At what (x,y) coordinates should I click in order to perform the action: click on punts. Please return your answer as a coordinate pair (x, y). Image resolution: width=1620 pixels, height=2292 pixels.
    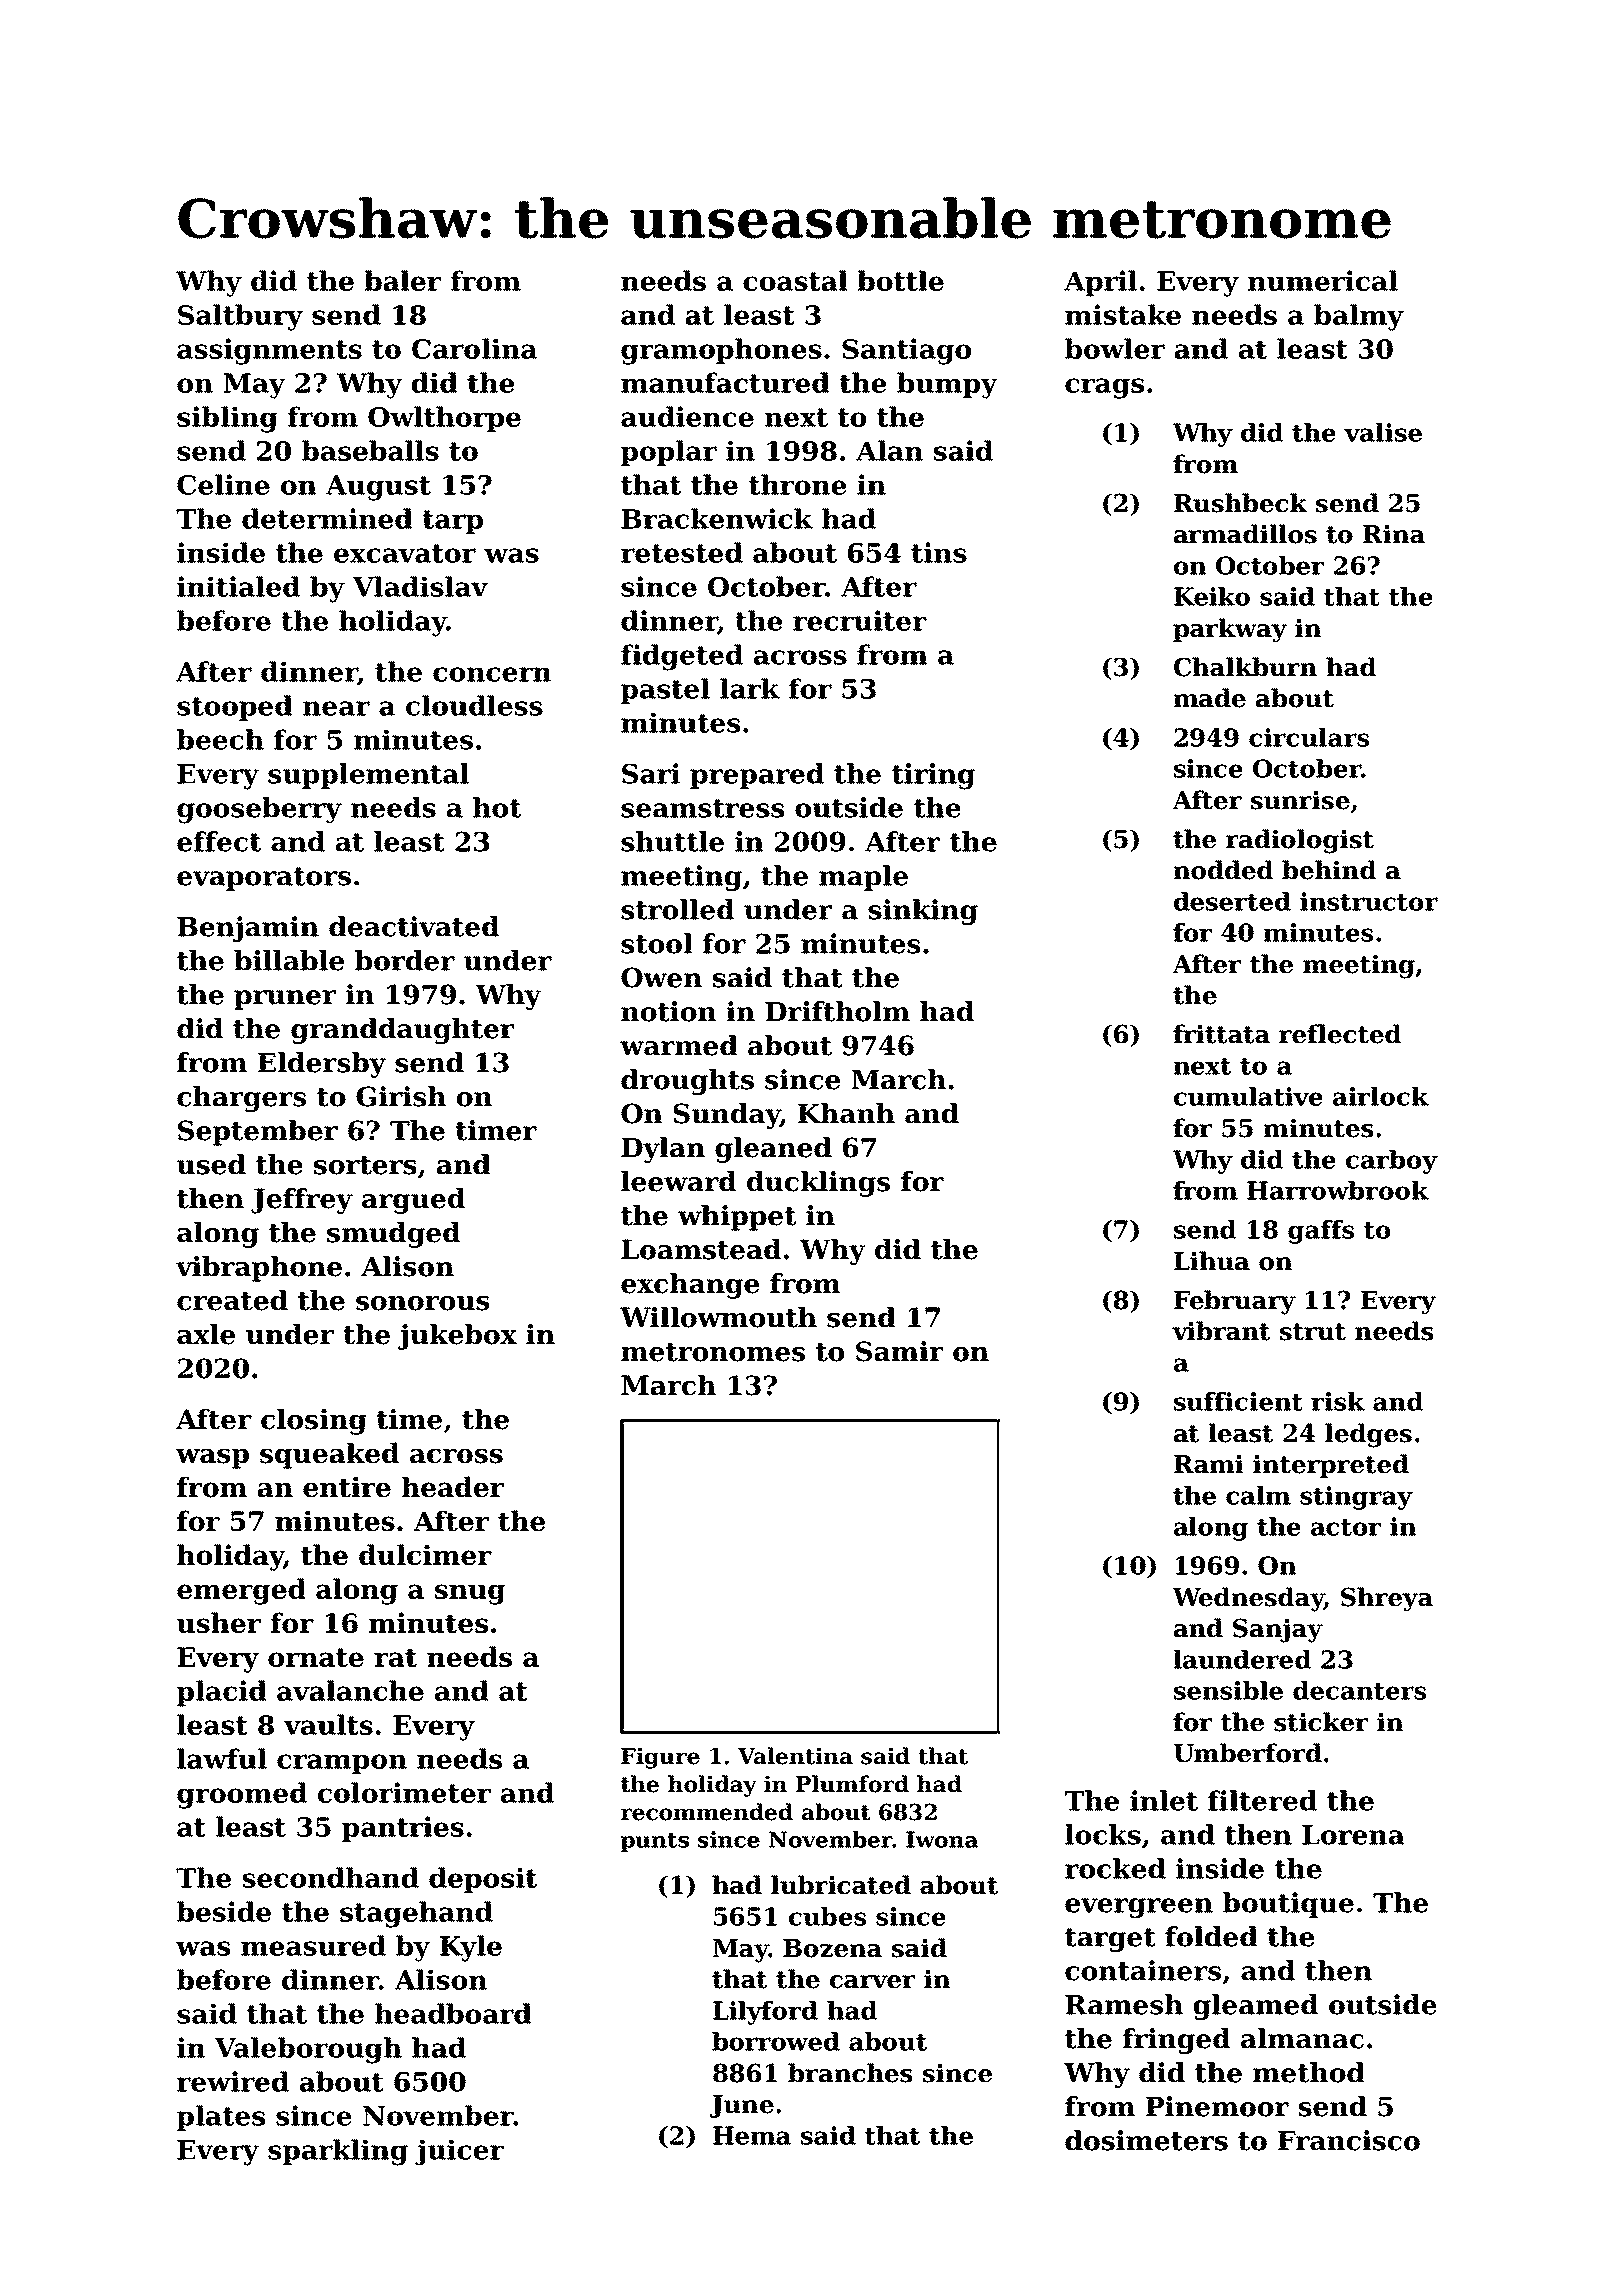
    Looking at the image, I should click on (655, 1842).
